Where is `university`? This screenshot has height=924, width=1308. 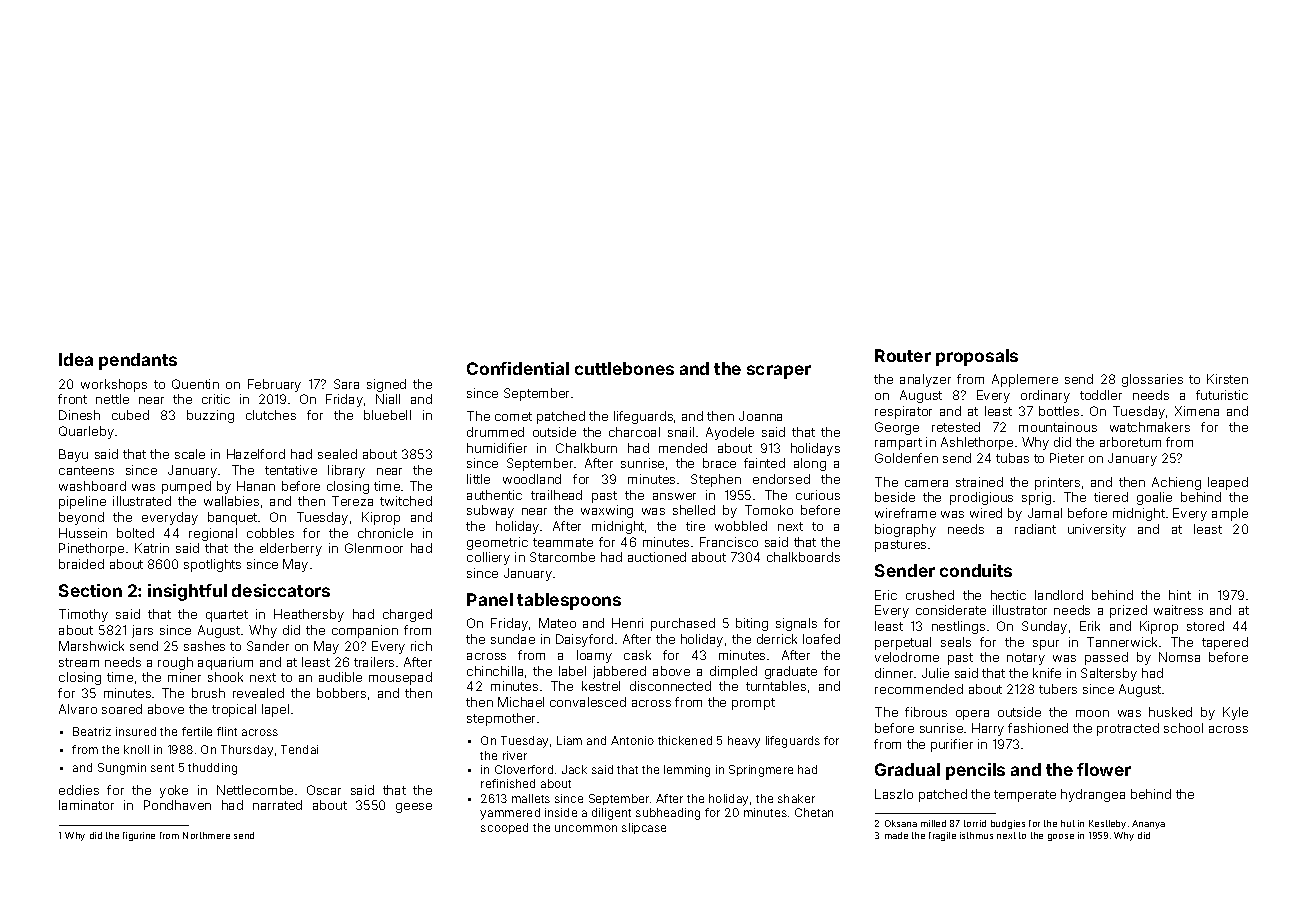 university is located at coordinates (1097, 530).
